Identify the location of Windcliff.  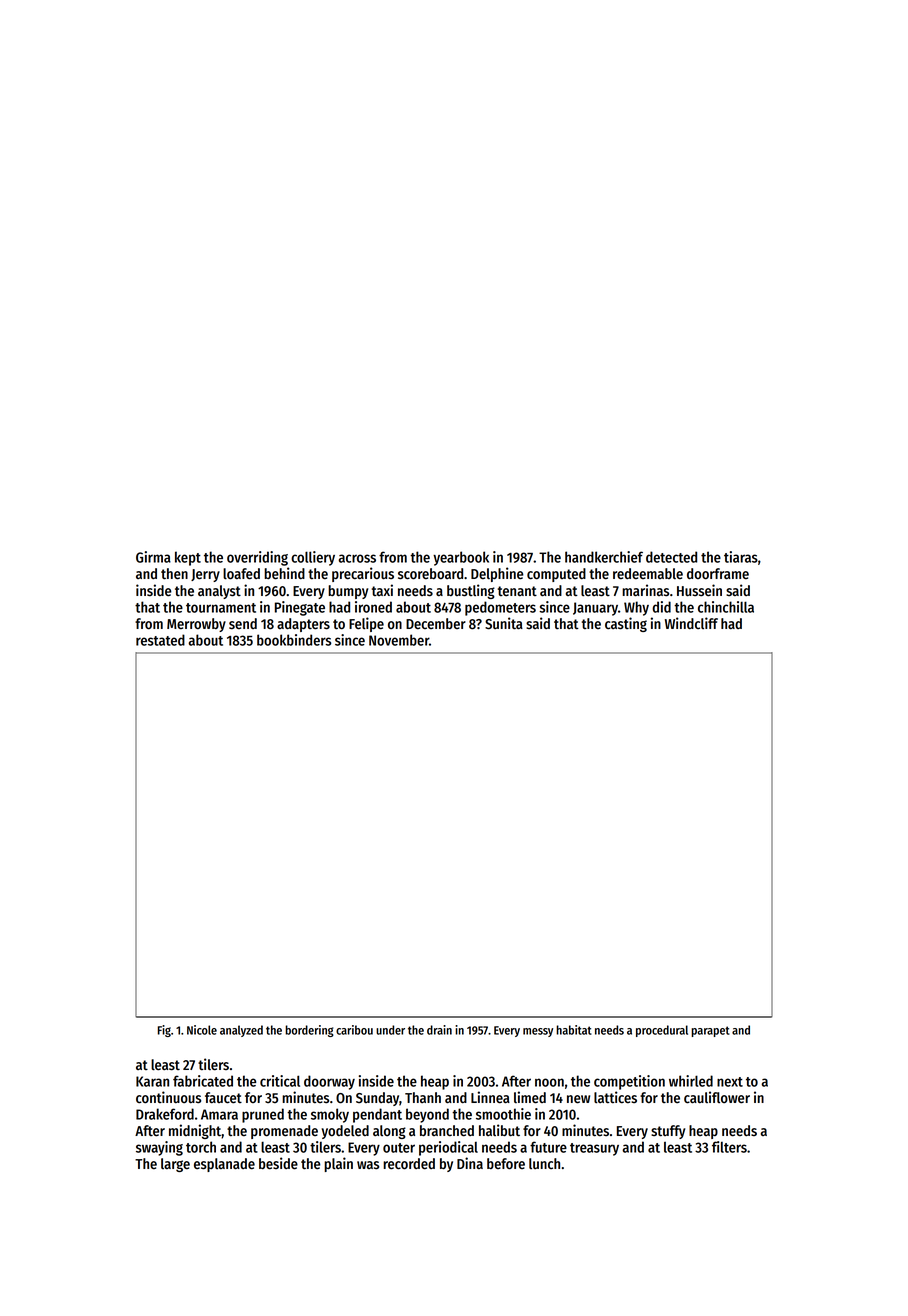
(691, 623).
